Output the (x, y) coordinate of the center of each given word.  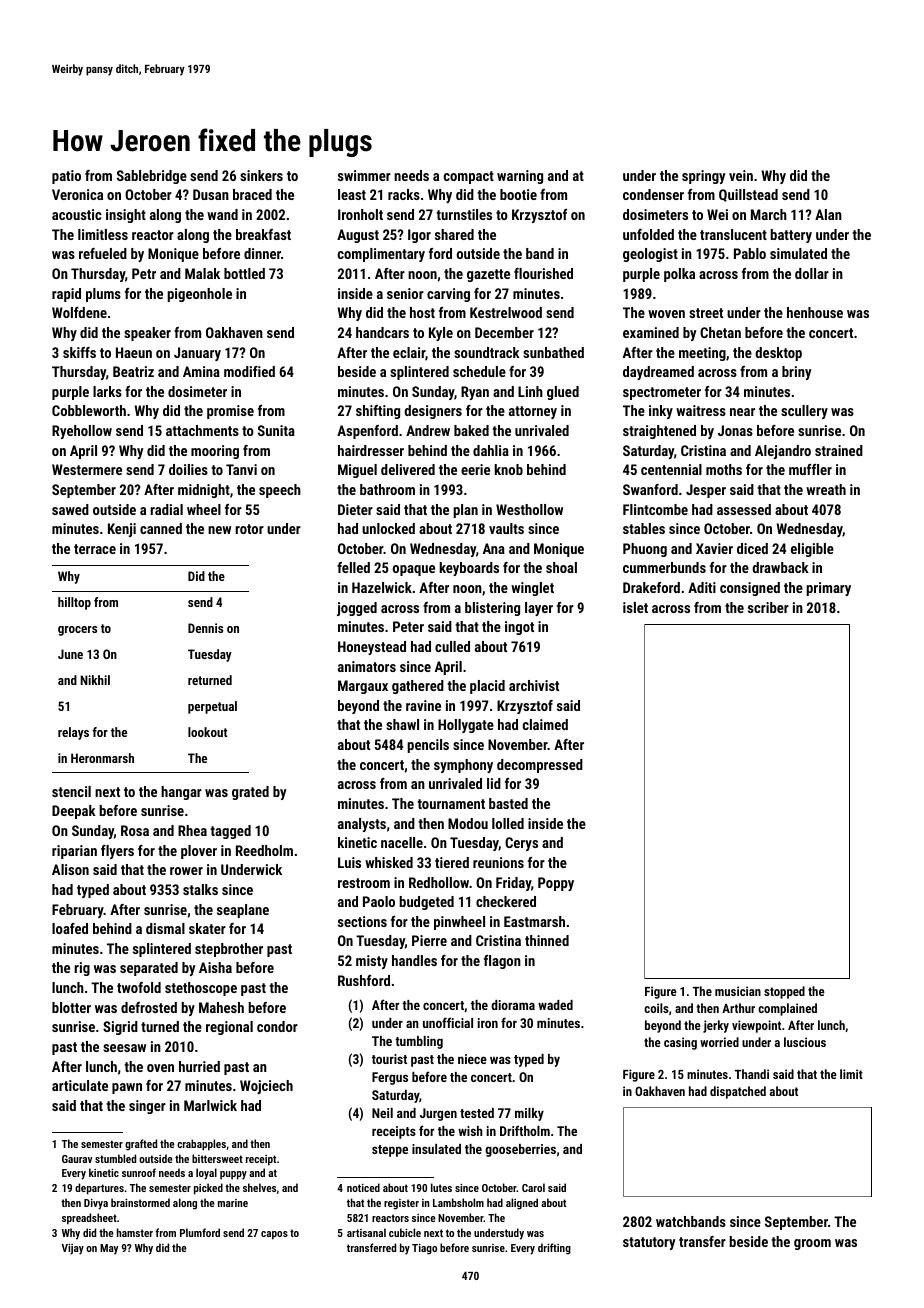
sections (362, 921)
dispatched (738, 1092)
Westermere (87, 469)
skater (207, 928)
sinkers (261, 175)
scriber (768, 607)
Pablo (750, 253)
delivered (408, 469)
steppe (390, 1151)
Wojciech (266, 1087)
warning (520, 177)
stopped (784, 992)
